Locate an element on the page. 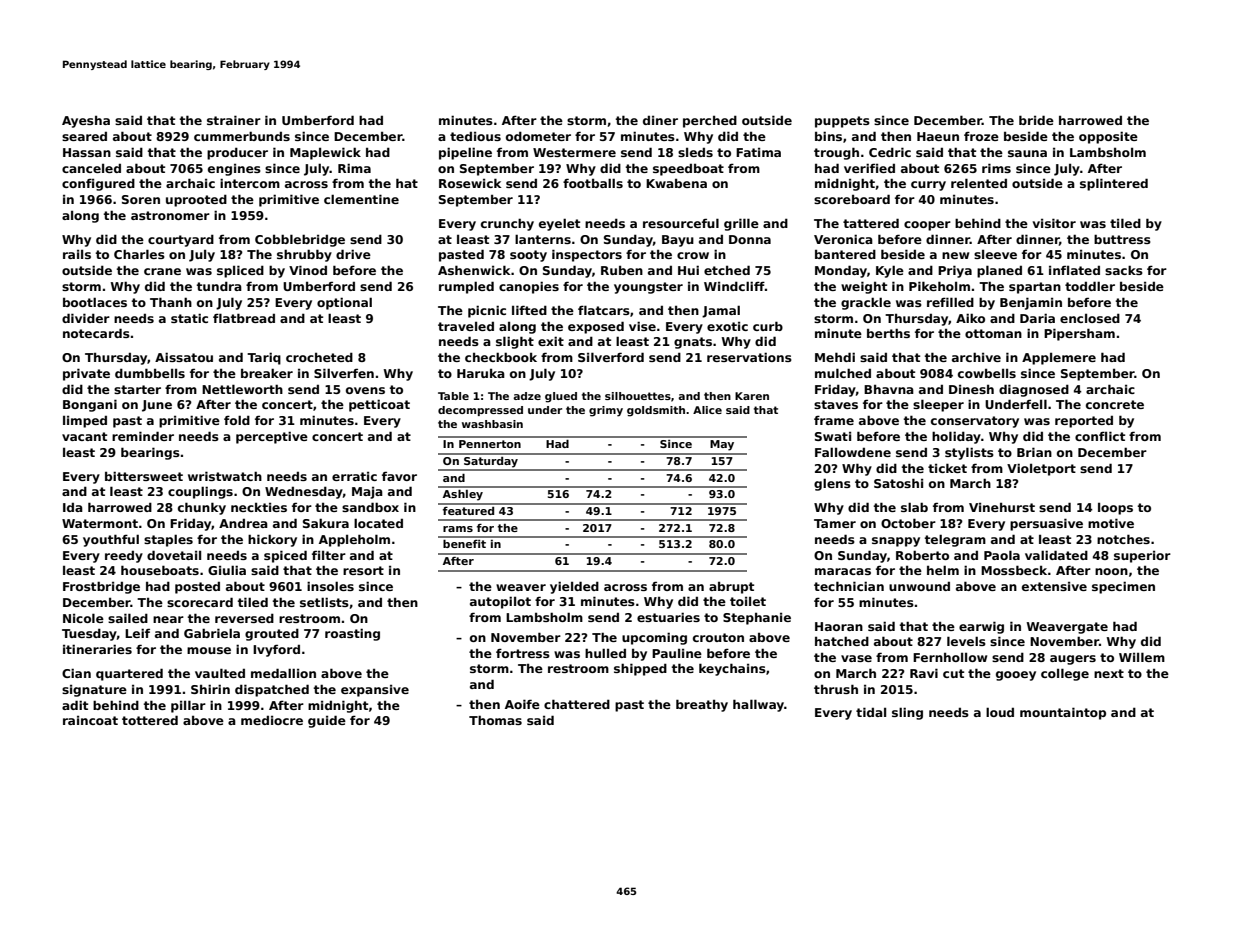 The width and height of the image is (1233, 952). Alice is located at coordinates (707, 410).
